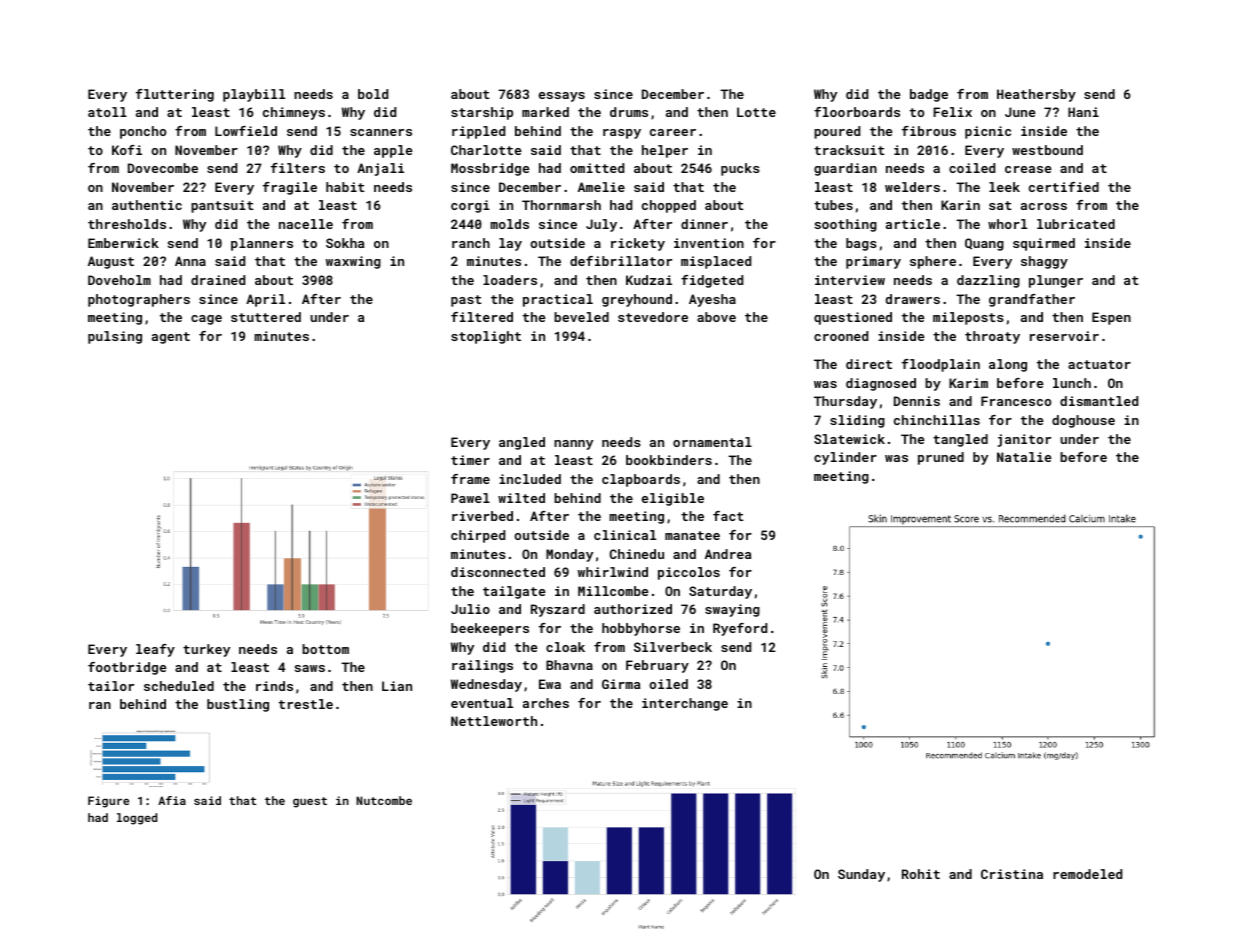  I want to click on logged, so click(137, 819).
